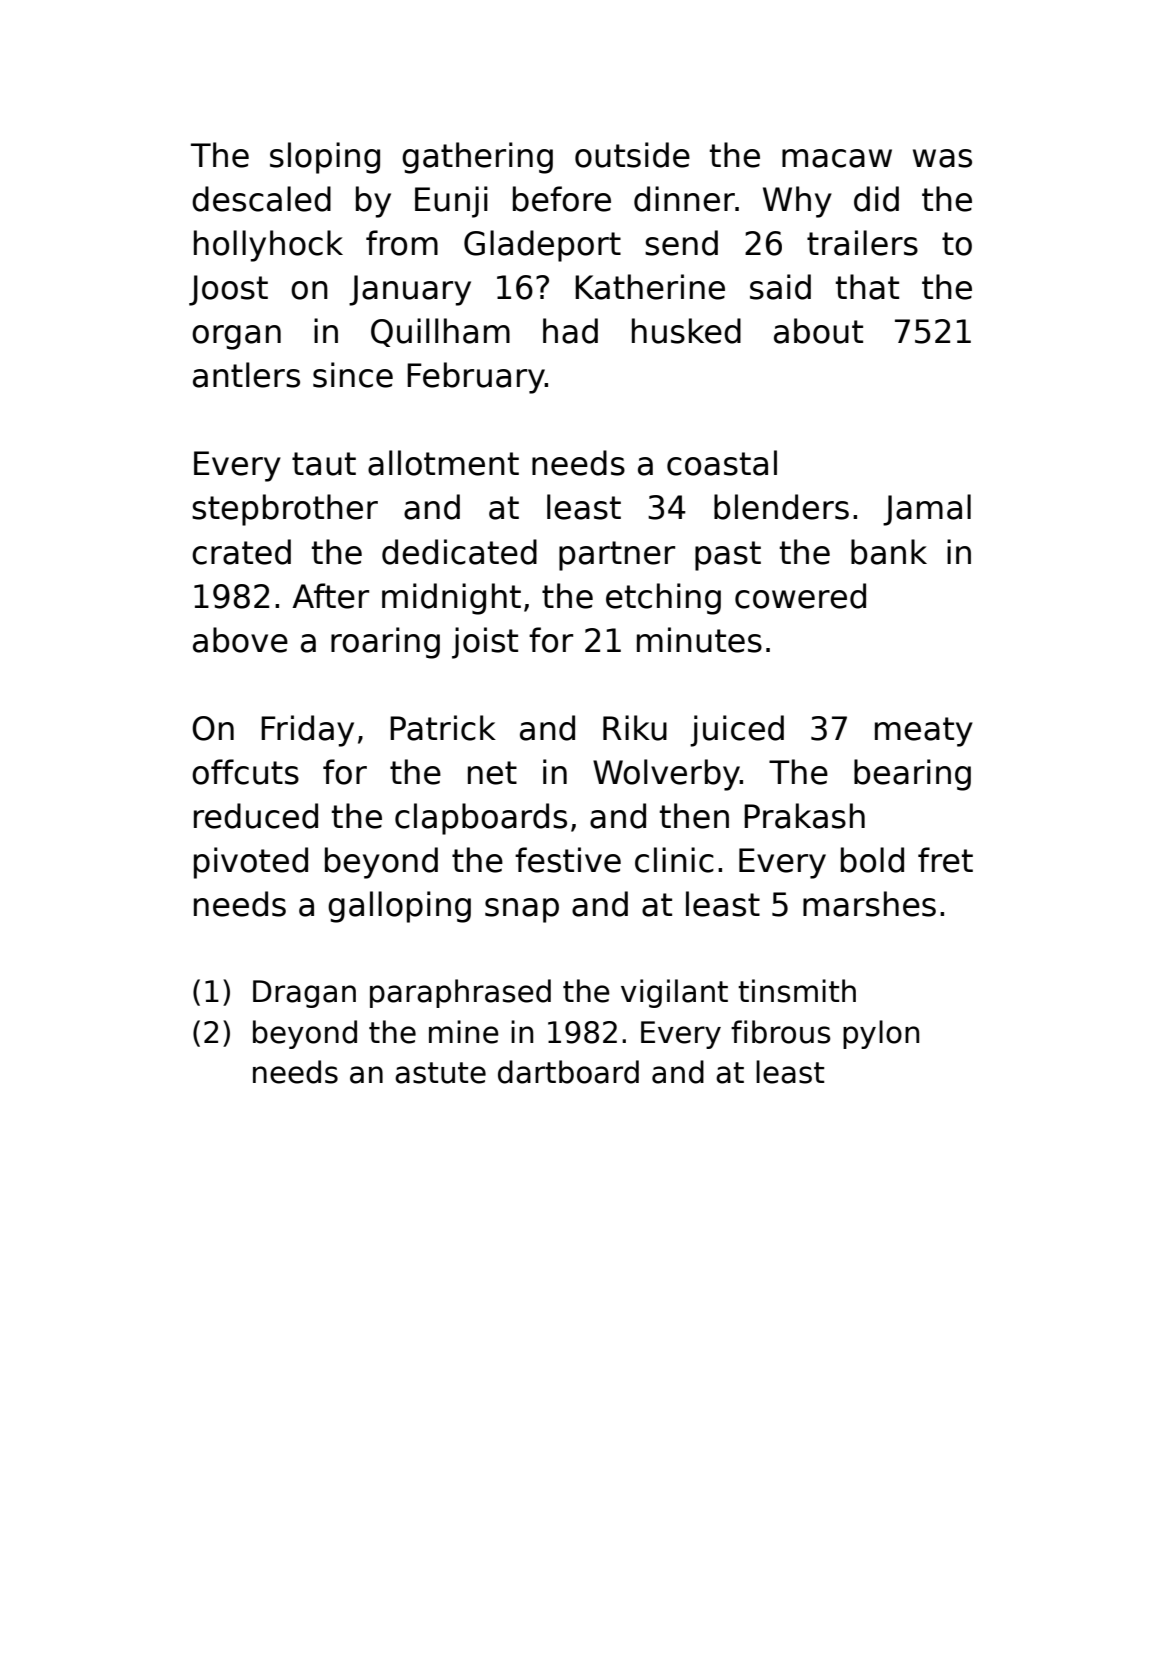 The image size is (1165, 1654). I want to click on joist, so click(485, 643).
